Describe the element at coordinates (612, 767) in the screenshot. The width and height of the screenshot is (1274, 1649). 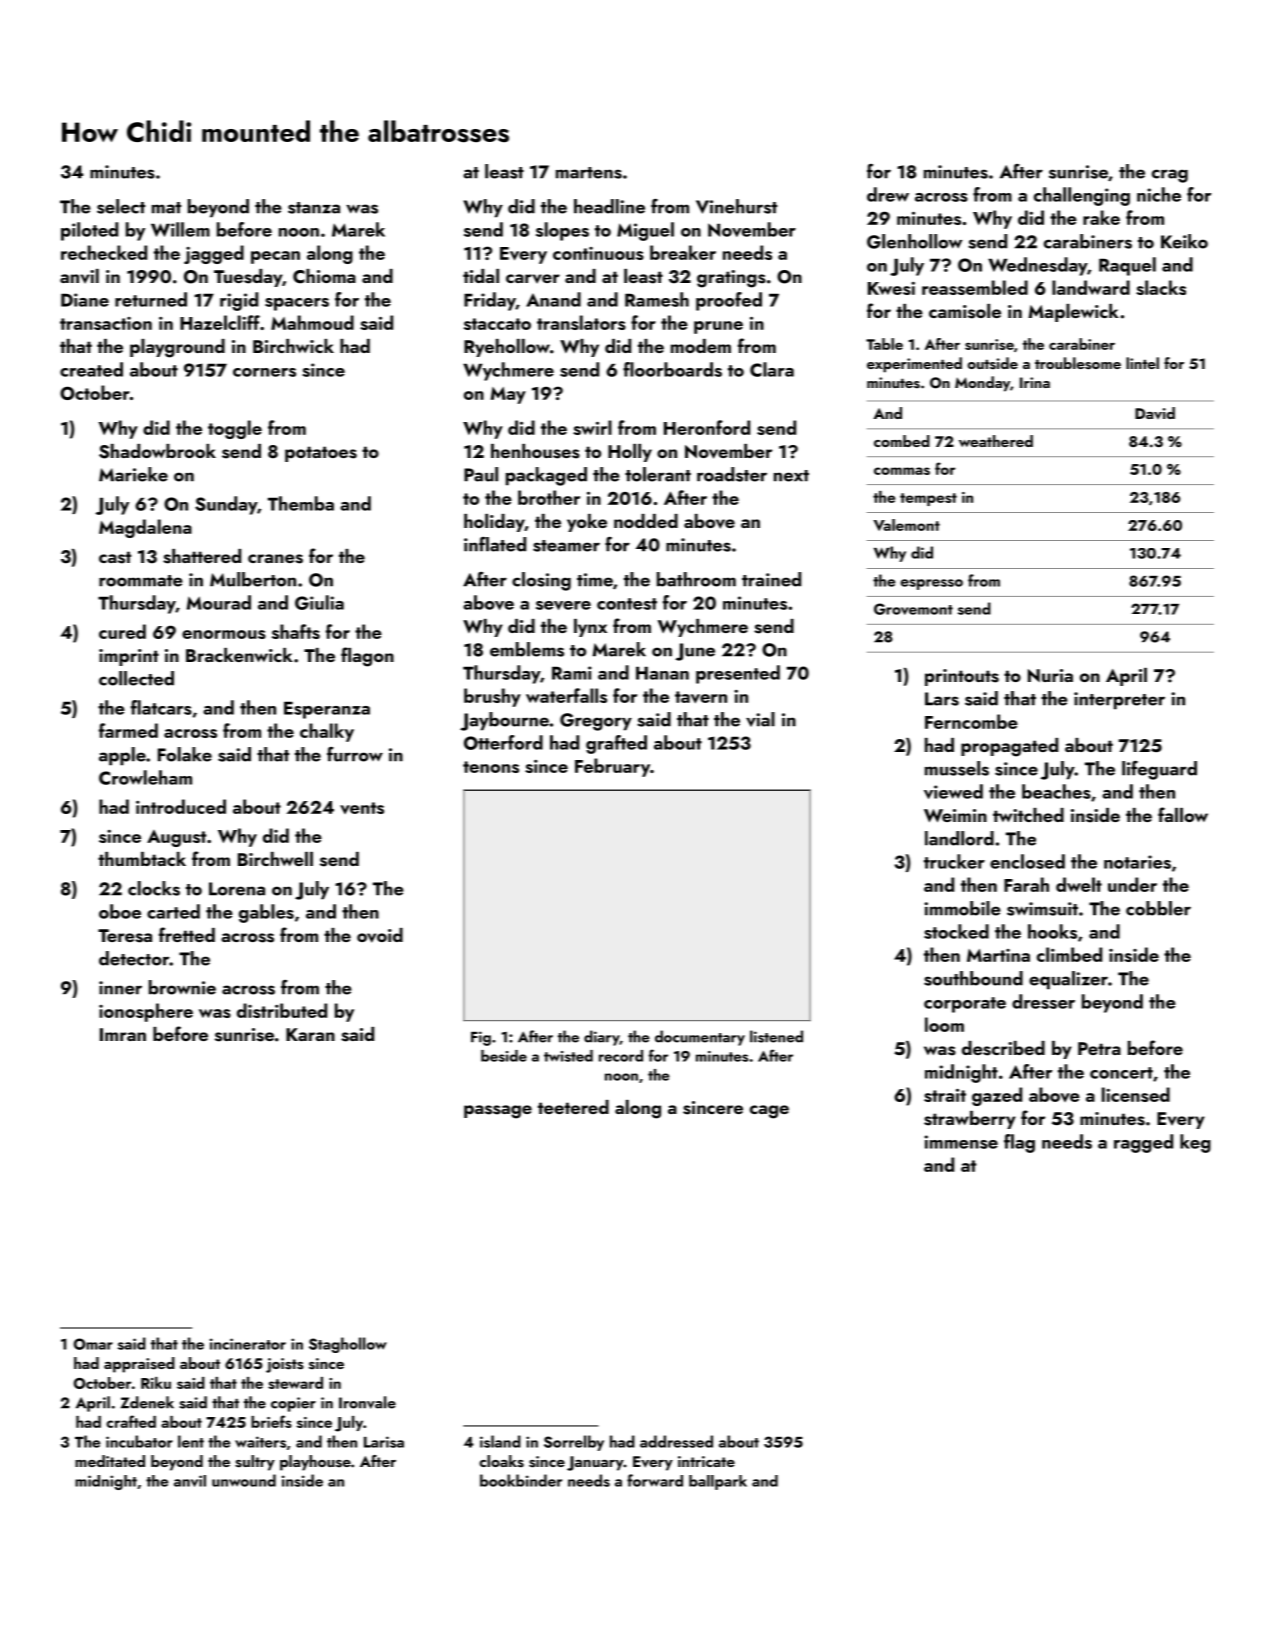
I see `February` at that location.
